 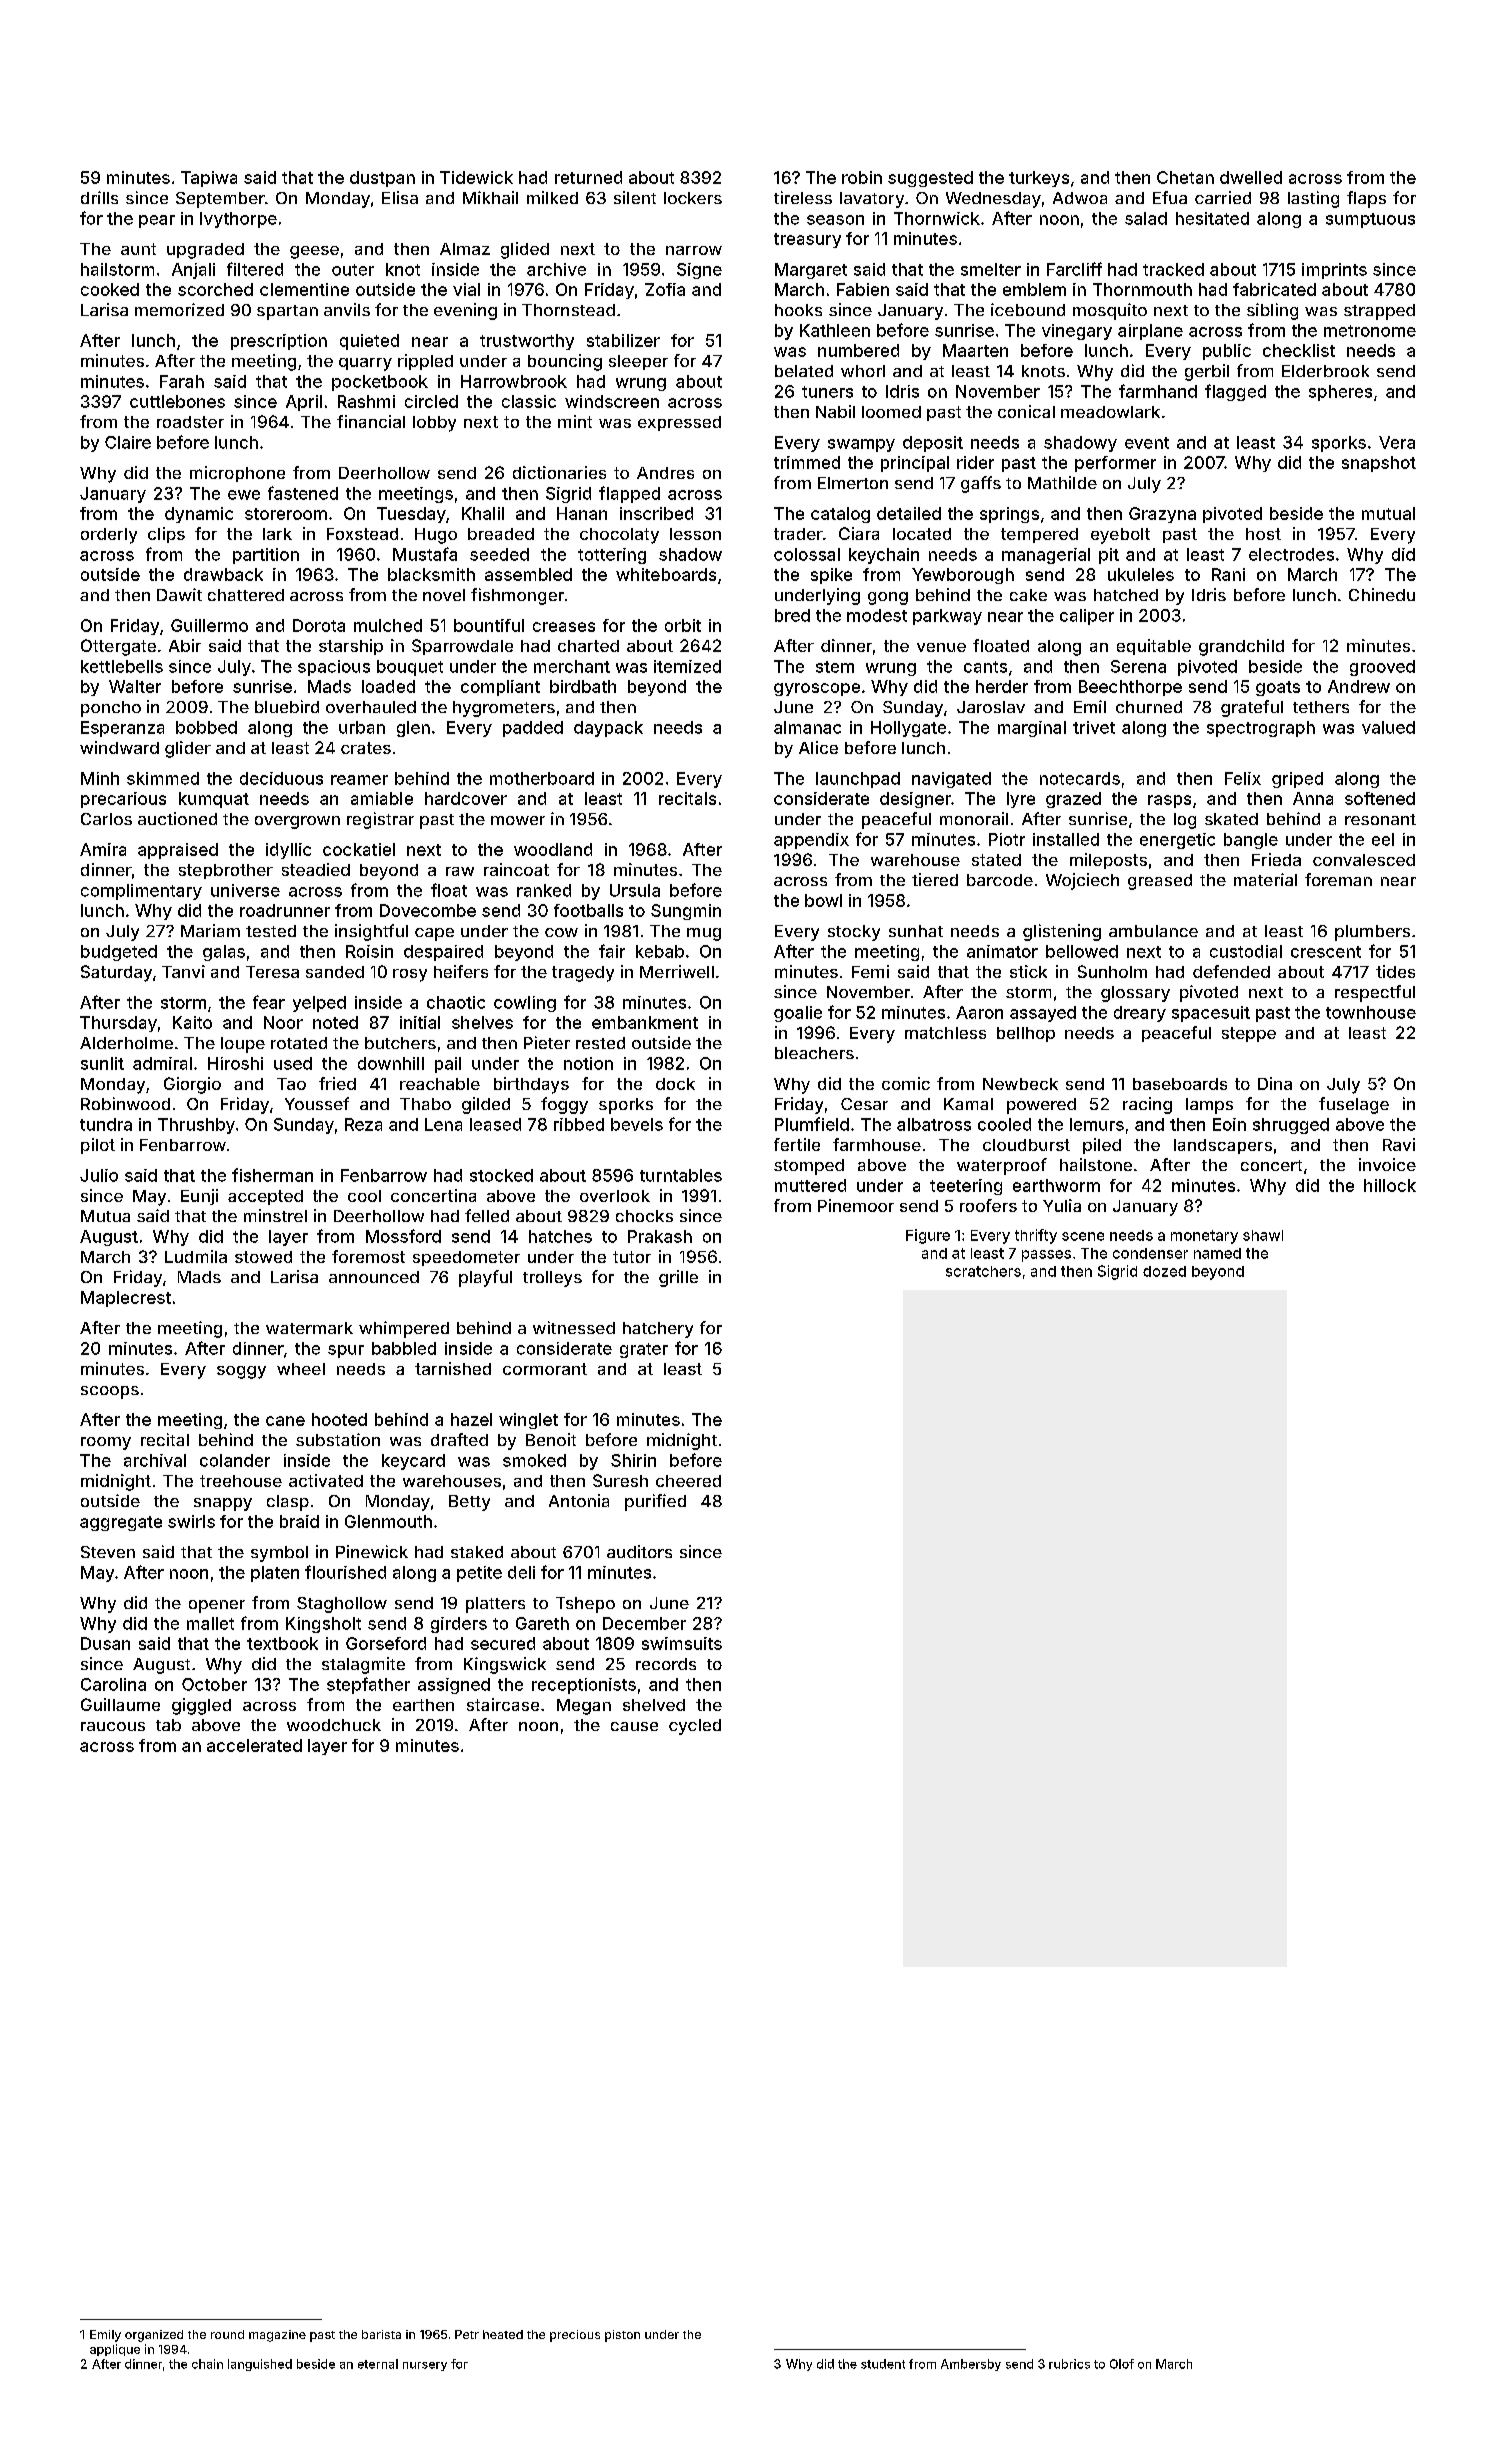 What do you see at coordinates (629, 494) in the screenshot?
I see `flapped` at bounding box center [629, 494].
